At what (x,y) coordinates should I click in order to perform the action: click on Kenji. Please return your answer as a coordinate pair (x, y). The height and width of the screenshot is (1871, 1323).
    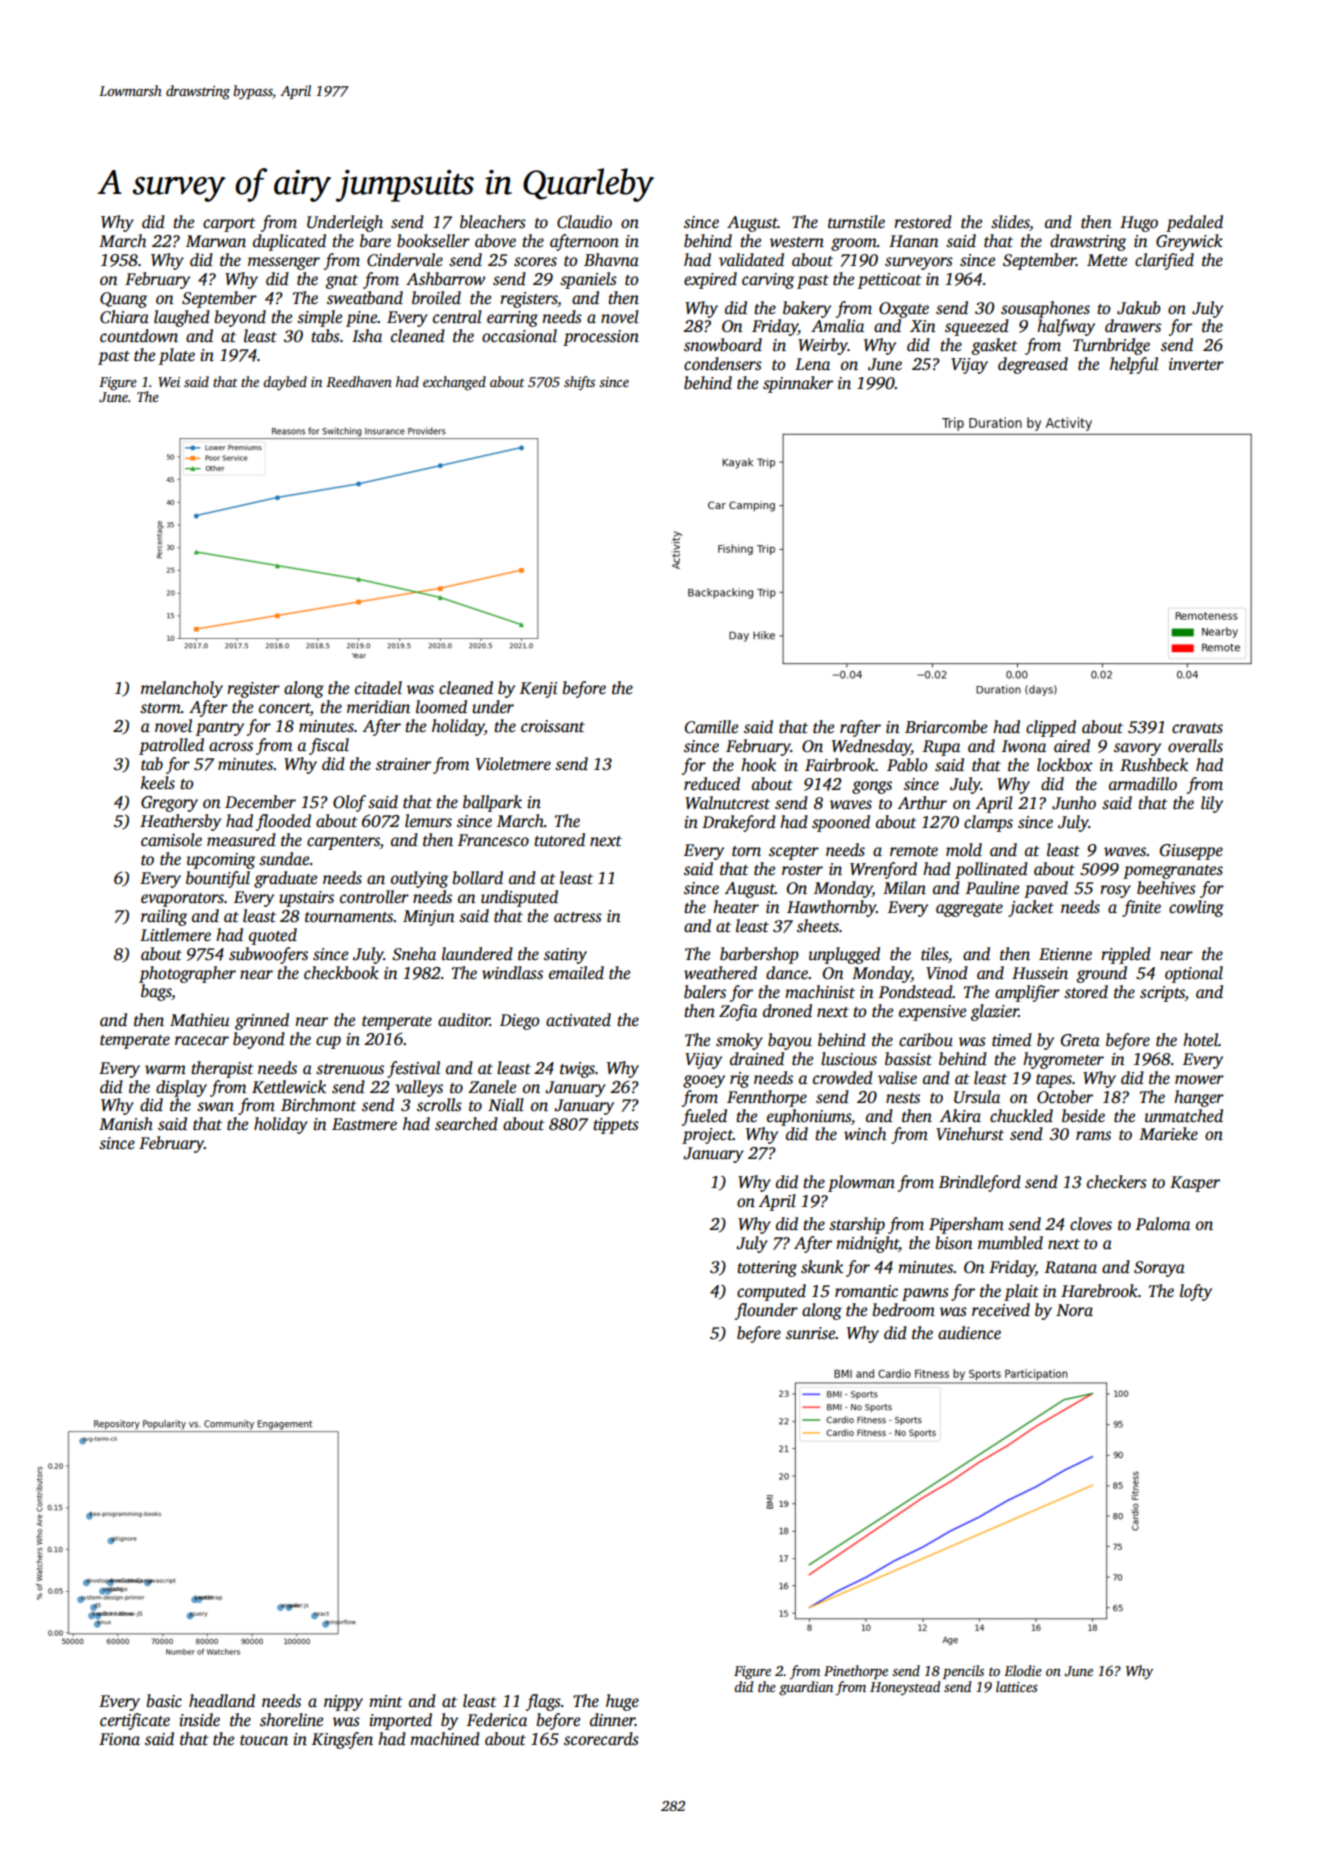
    Looking at the image, I should click on (538, 690).
